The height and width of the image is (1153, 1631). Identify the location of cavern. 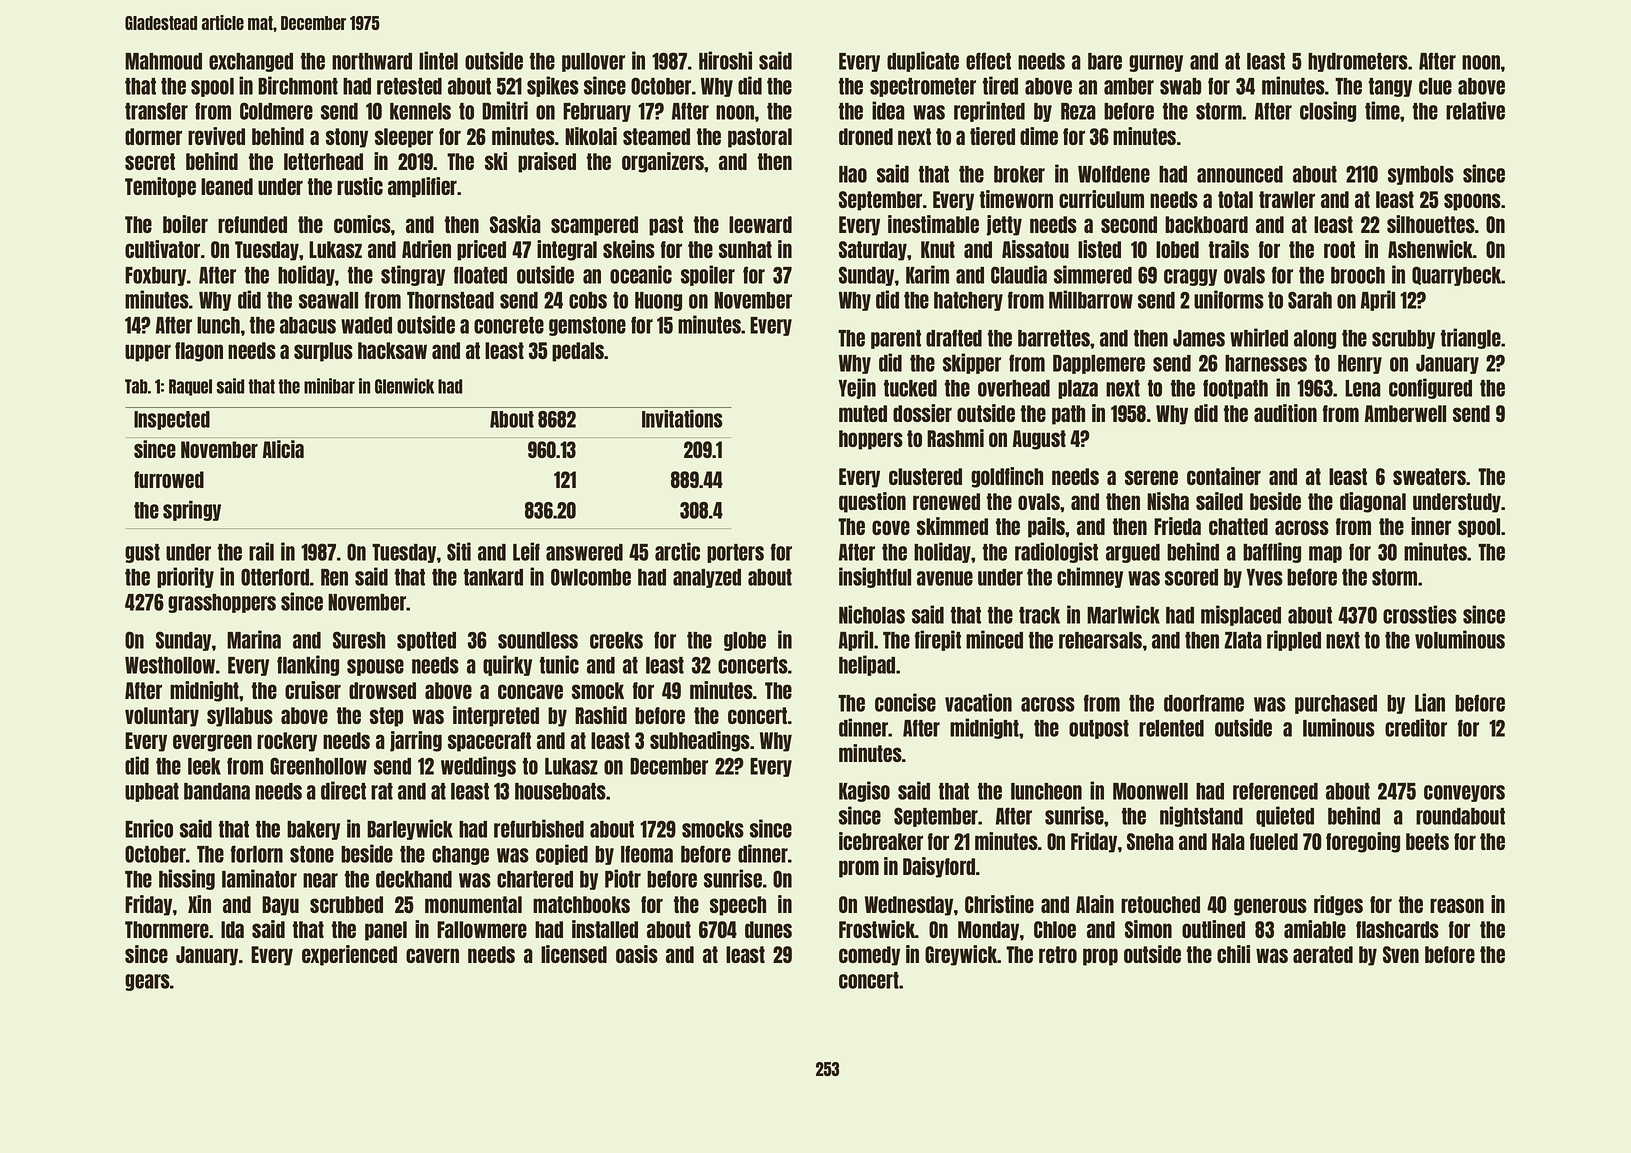
(432, 955).
